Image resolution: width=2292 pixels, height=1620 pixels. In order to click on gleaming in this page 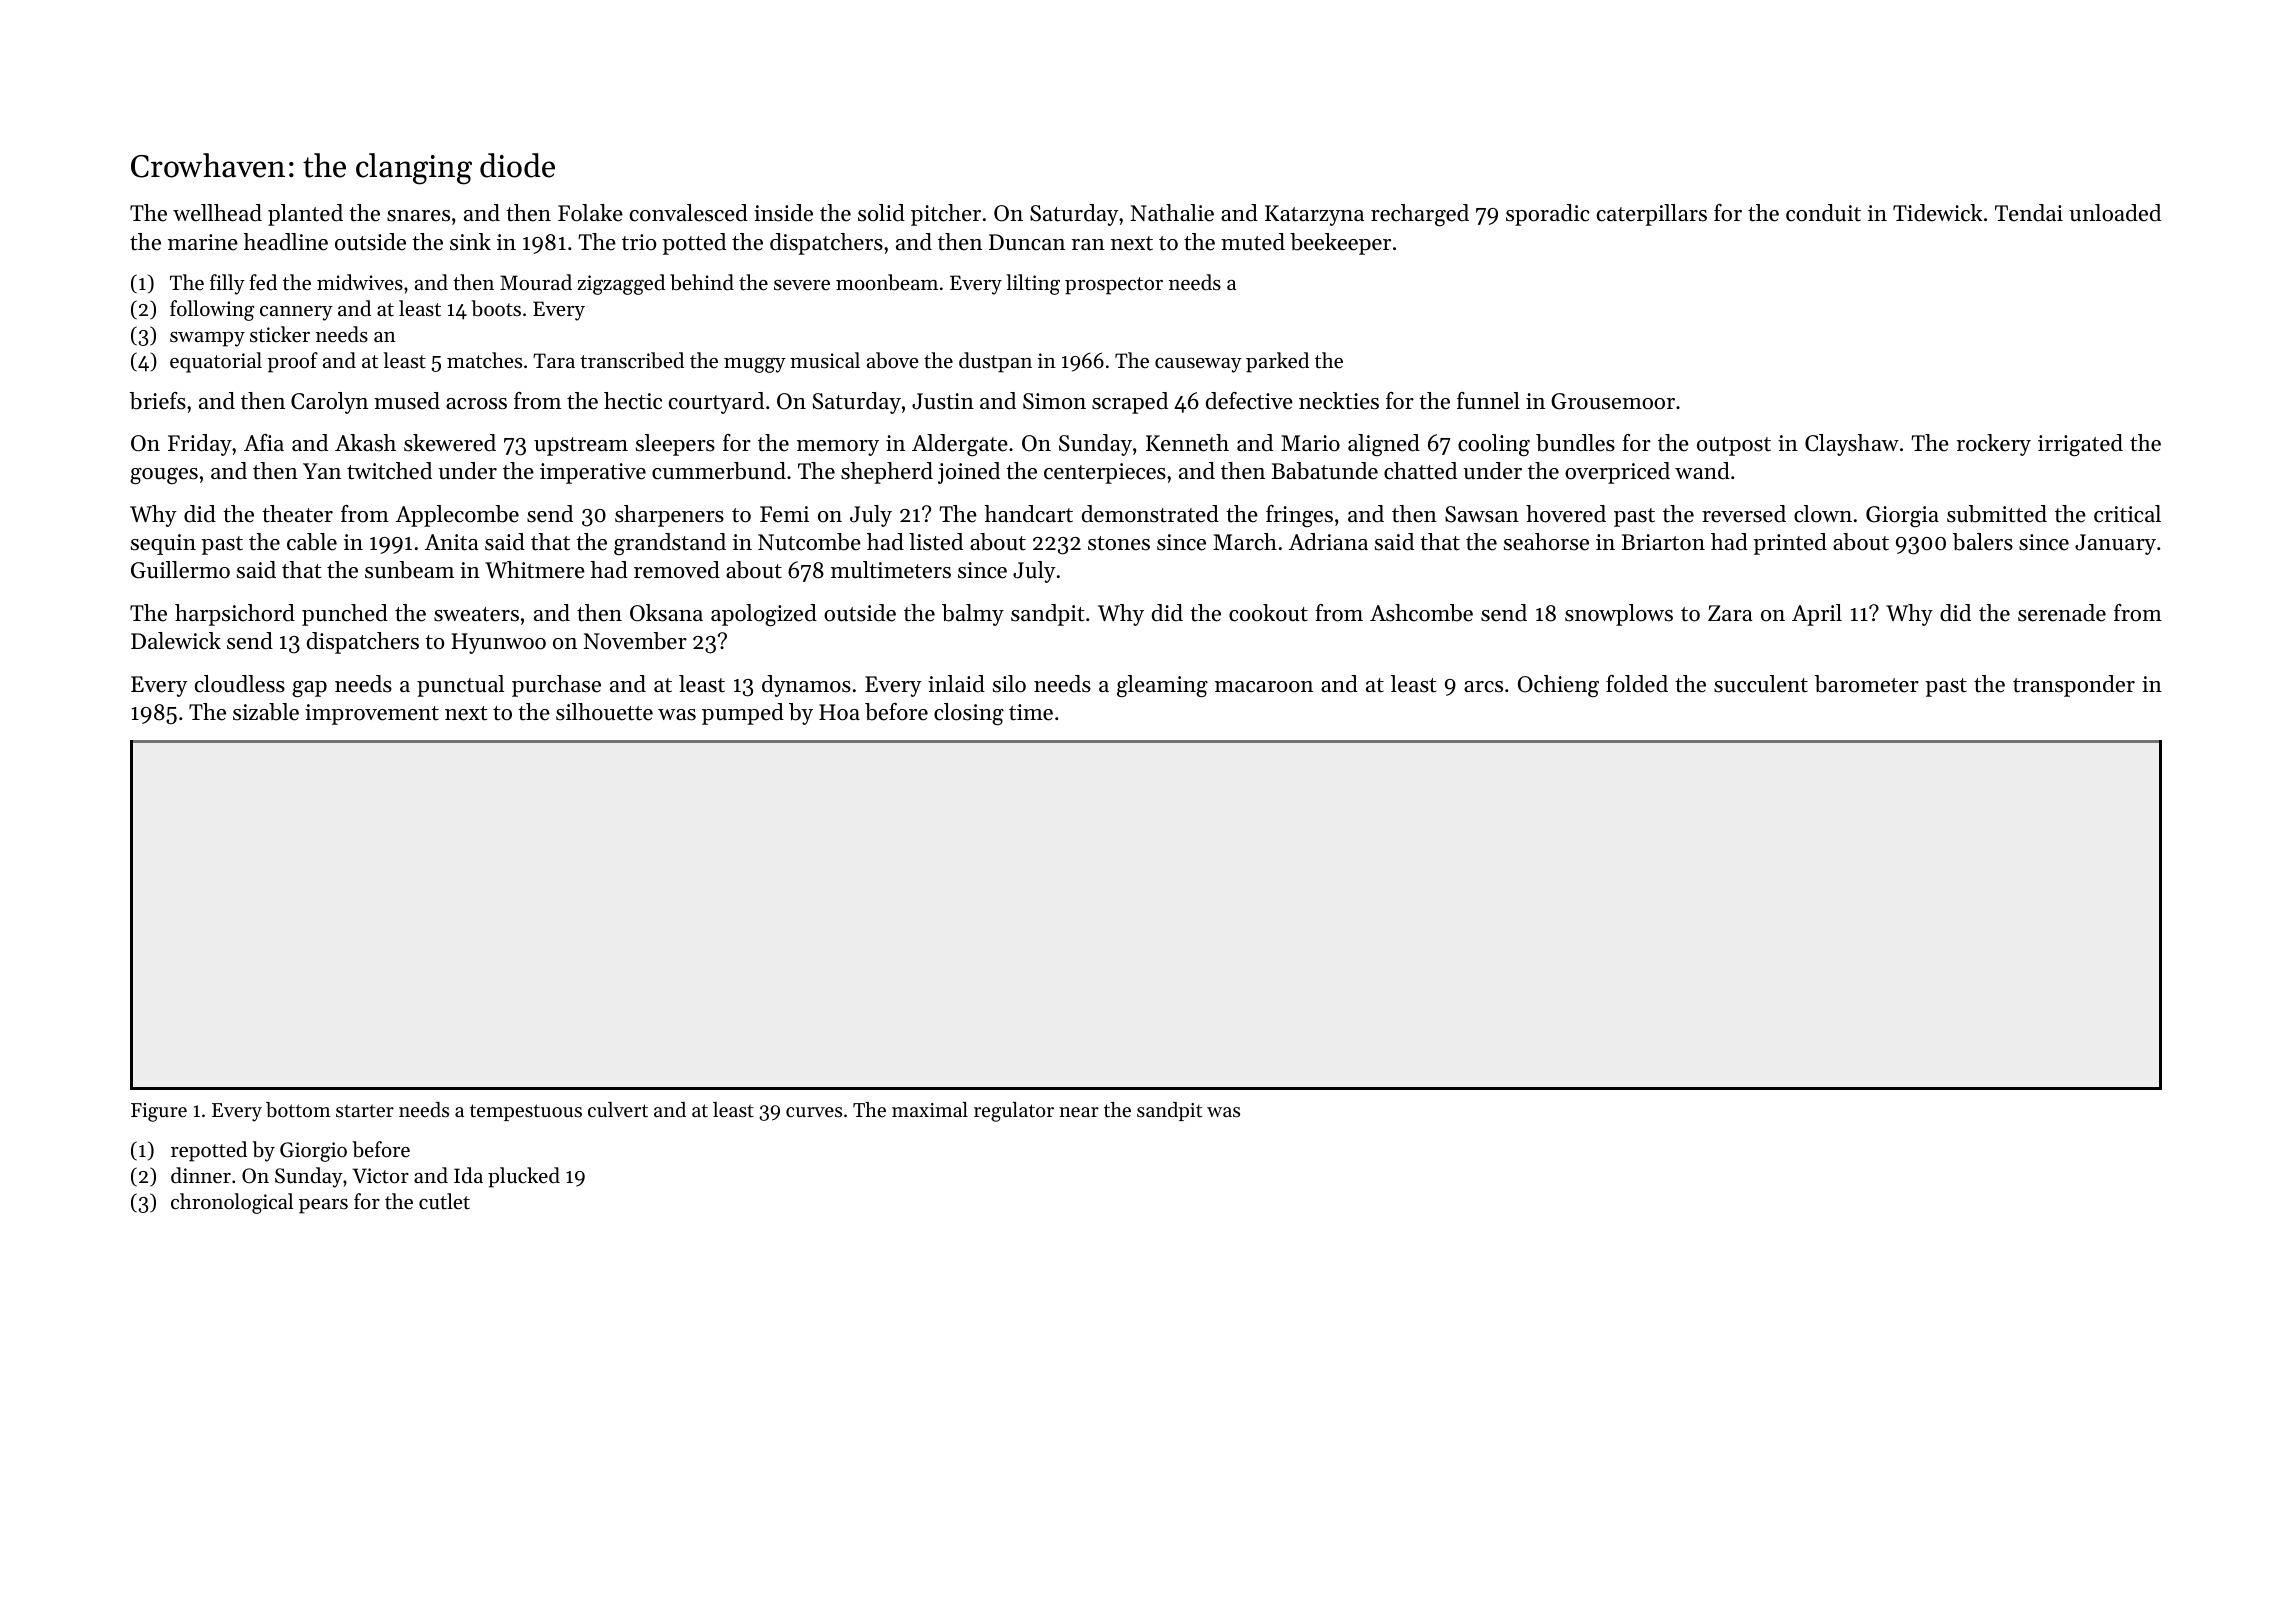, I will do `click(1162, 686)`.
